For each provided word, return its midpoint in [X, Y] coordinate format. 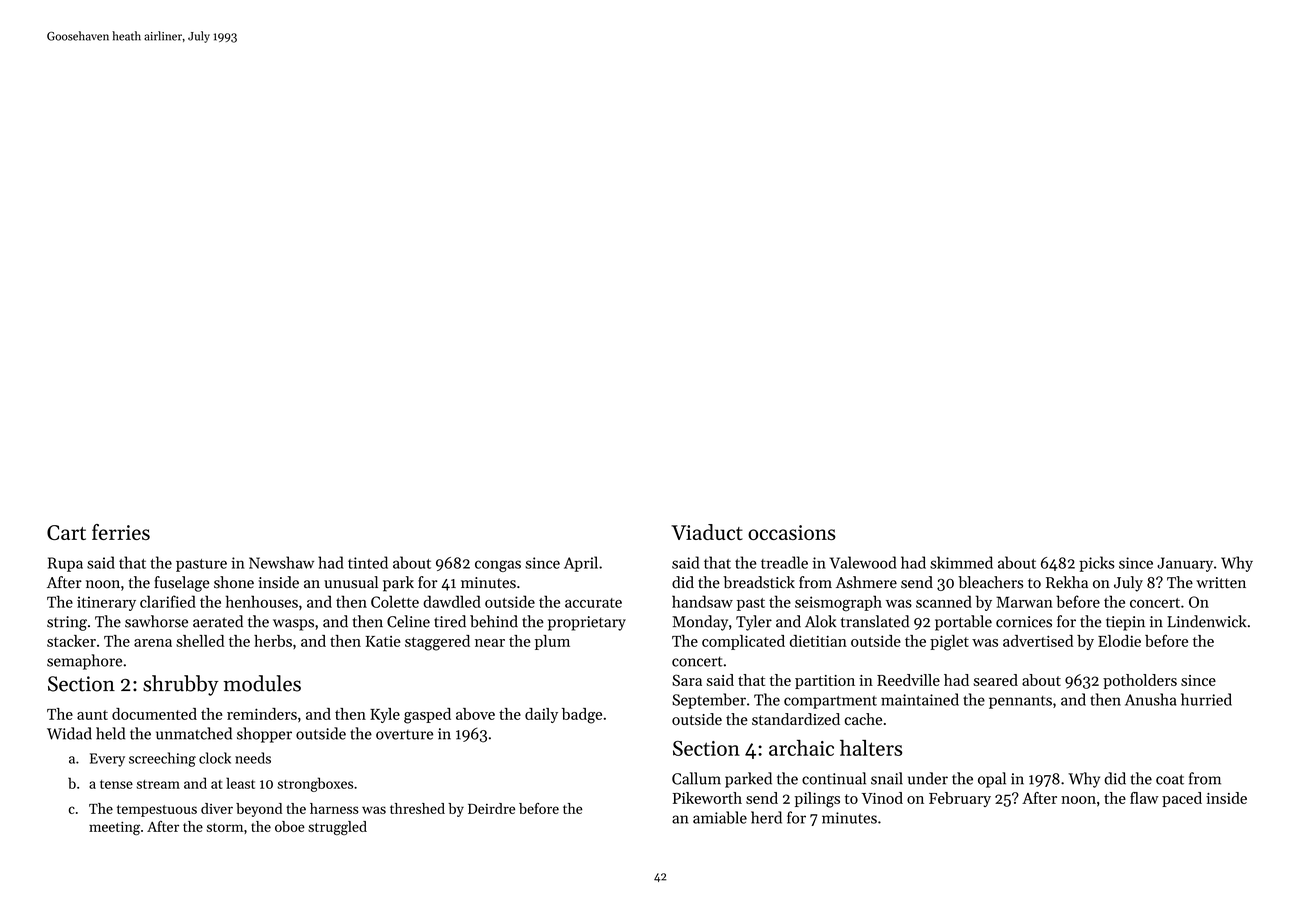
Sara [687, 680]
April [581, 564]
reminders [262, 714]
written [1221, 583]
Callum [696, 778]
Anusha [1151, 699]
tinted [368, 562]
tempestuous [157, 811]
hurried [1206, 699]
